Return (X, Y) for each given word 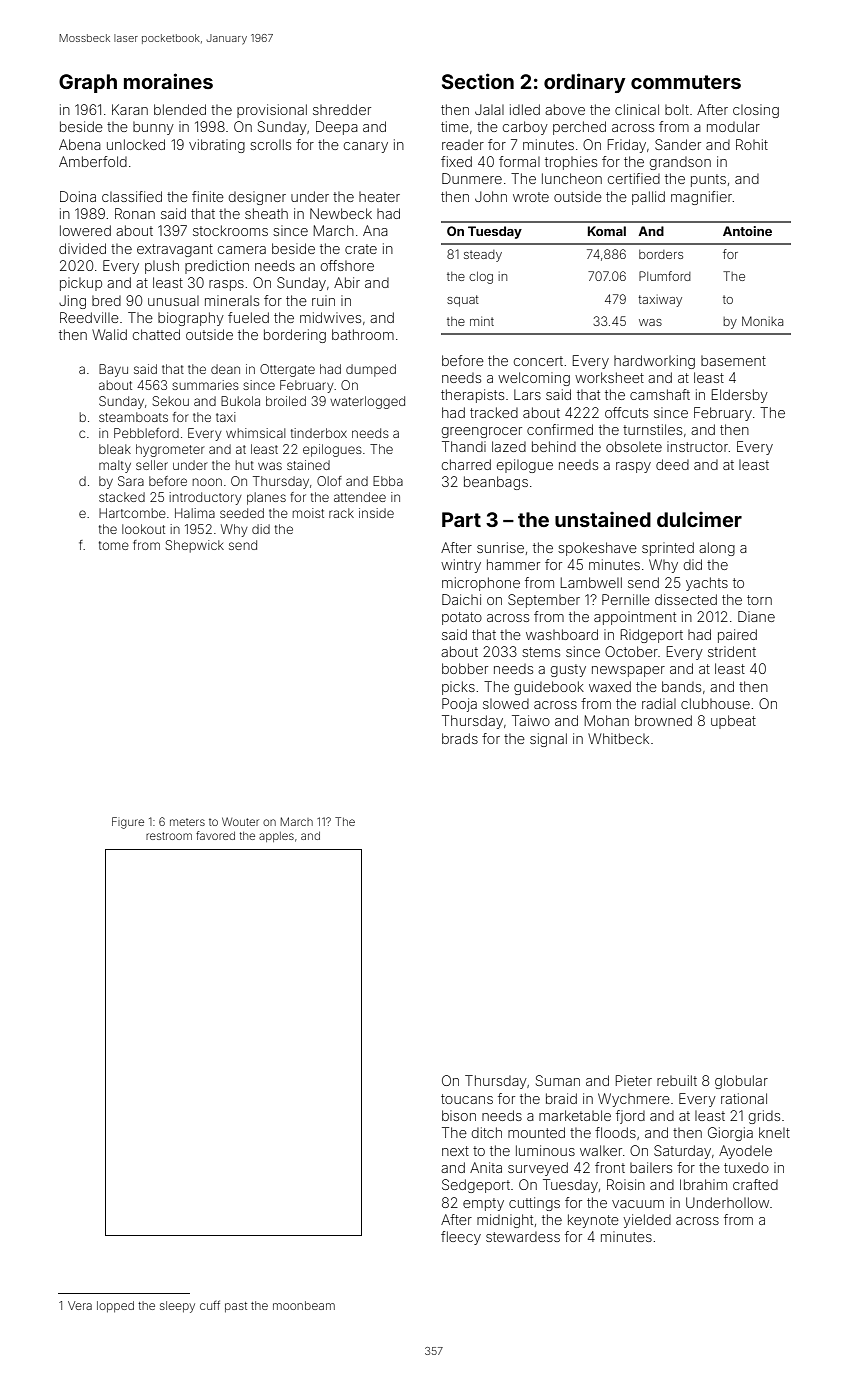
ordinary (585, 83)
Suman (558, 1080)
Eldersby (740, 396)
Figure (128, 823)
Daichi (461, 599)
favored (215, 835)
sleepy (177, 1307)
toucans (467, 1099)
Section (478, 81)
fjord (630, 1117)
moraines (168, 81)
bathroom (363, 334)
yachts (707, 584)
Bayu (113, 370)
